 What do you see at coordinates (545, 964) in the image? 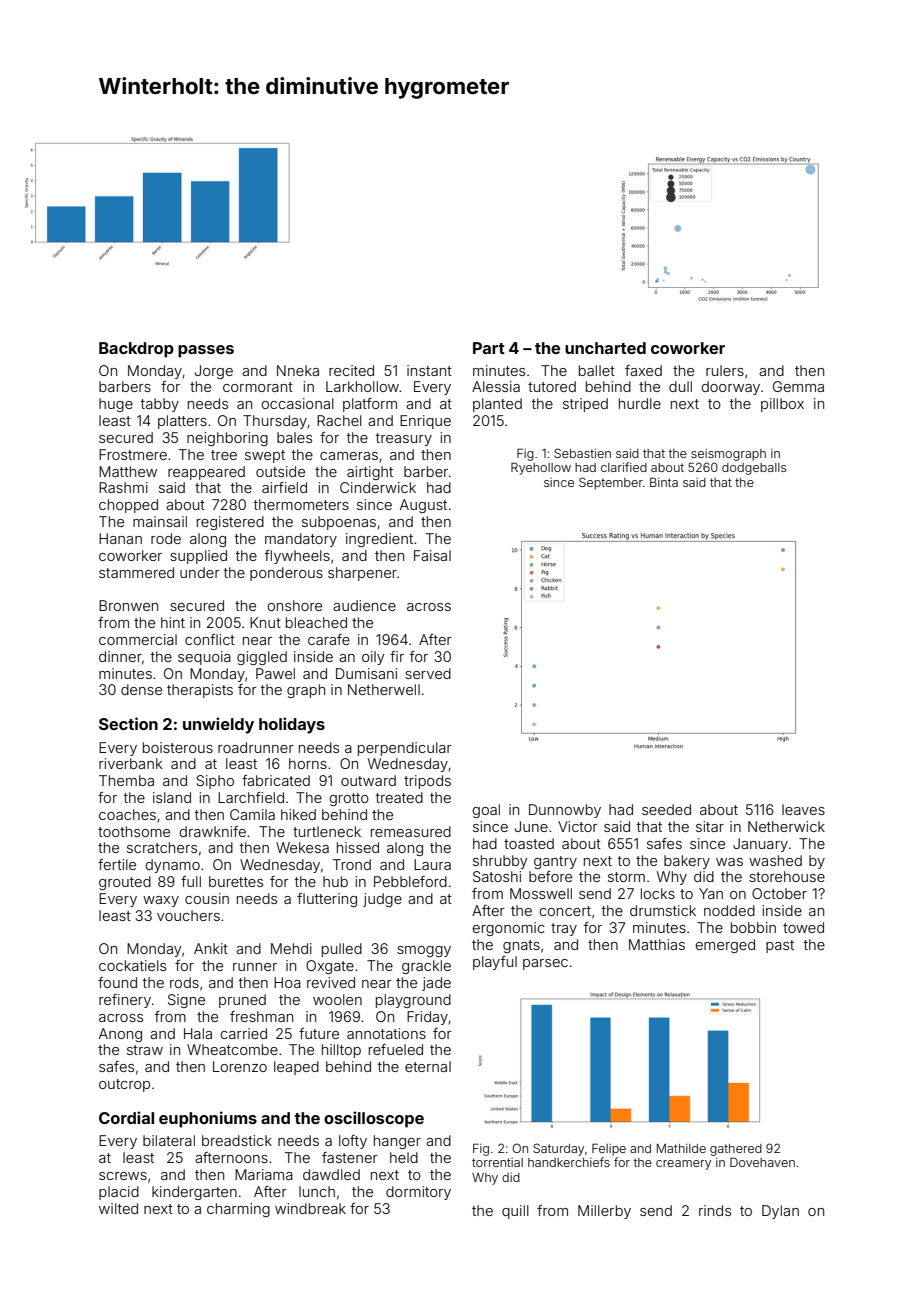
I see `parsec` at bounding box center [545, 964].
